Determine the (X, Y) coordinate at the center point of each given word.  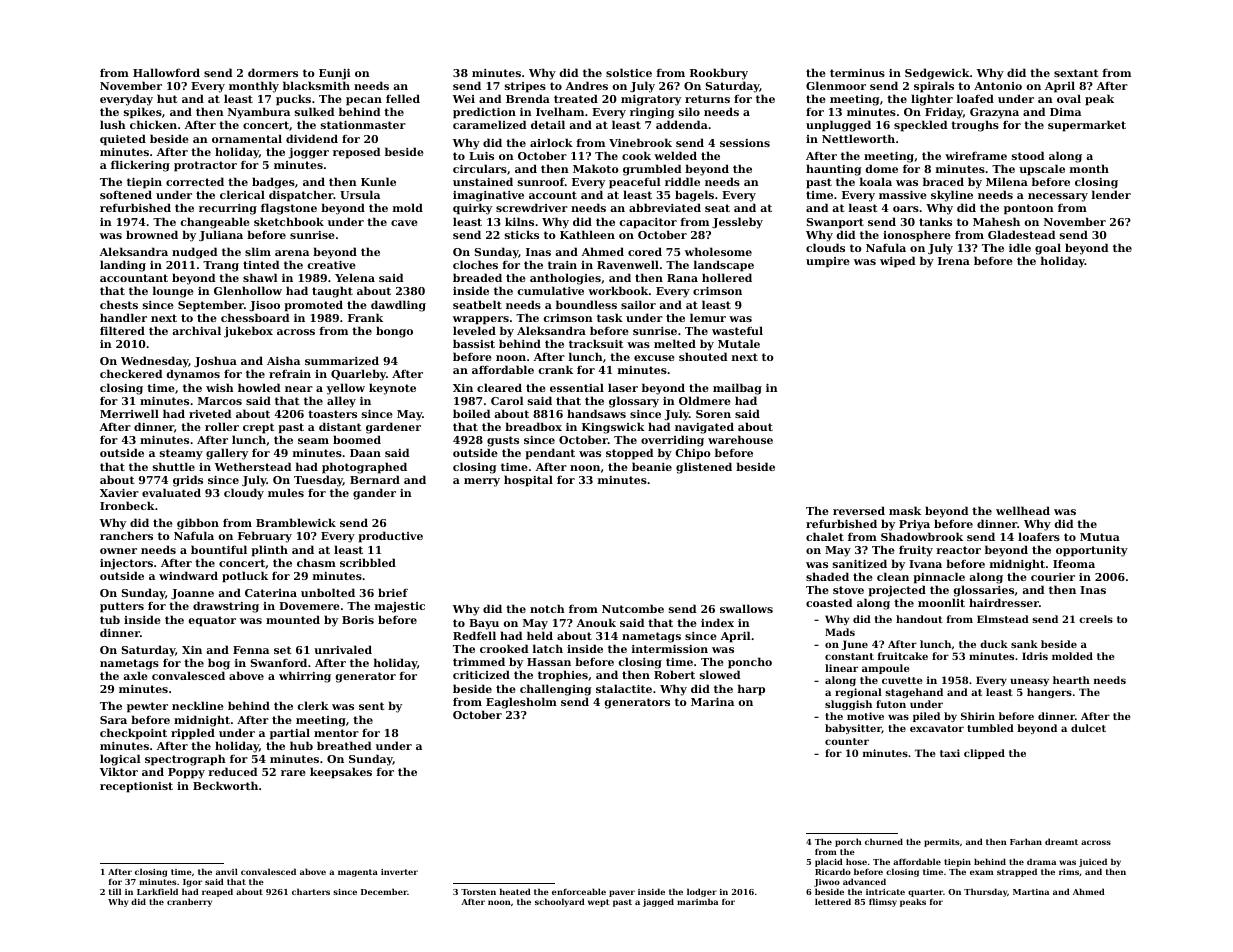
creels (1096, 619)
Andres (587, 85)
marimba (697, 902)
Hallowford (166, 72)
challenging (555, 690)
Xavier (119, 493)
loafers (1039, 536)
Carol (507, 400)
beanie (652, 466)
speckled (920, 126)
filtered (122, 330)
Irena (954, 261)
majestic (400, 607)
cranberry (189, 902)
